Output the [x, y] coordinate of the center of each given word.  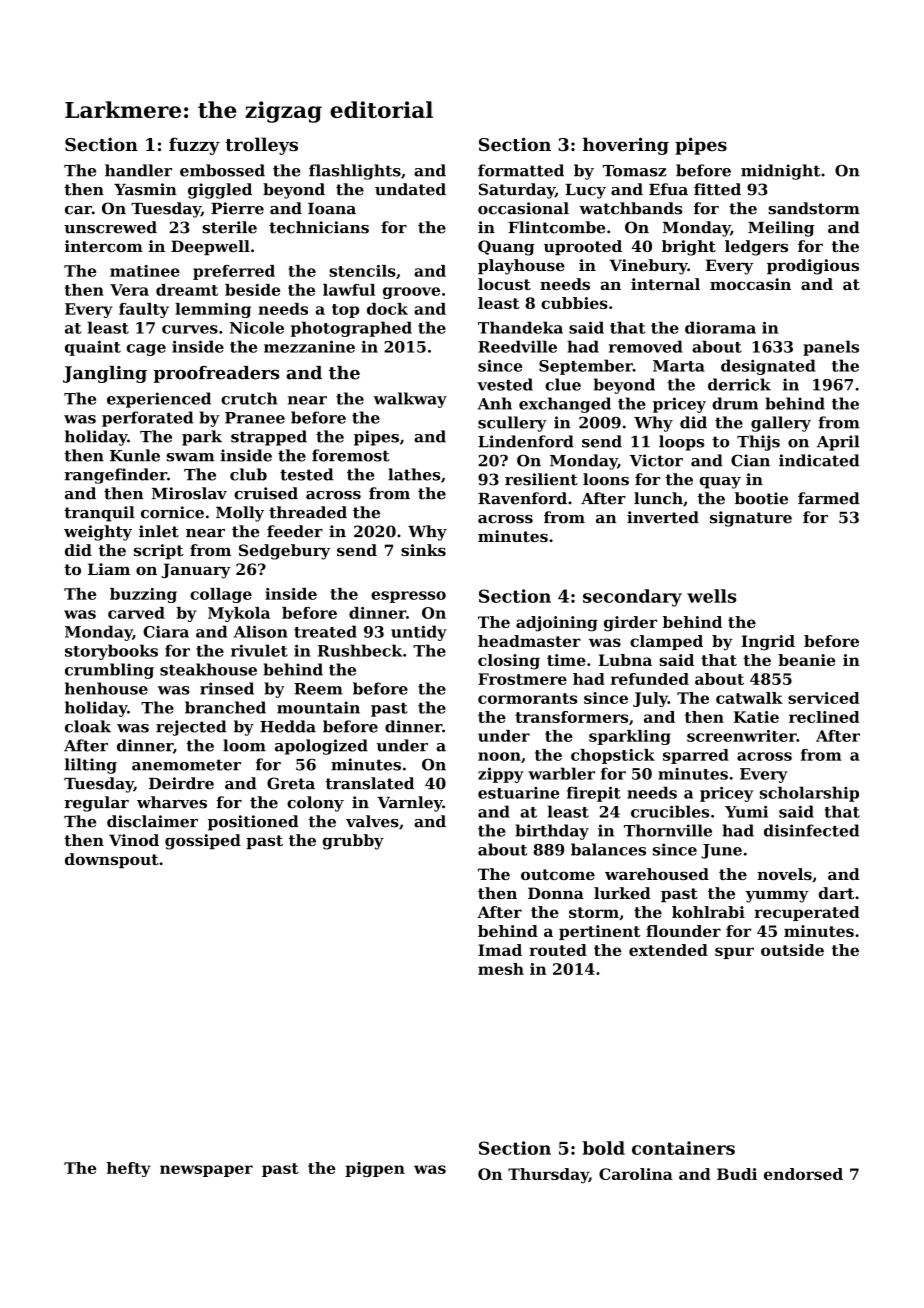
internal [665, 284]
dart [836, 893]
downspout [112, 860]
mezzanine [309, 346]
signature [751, 519]
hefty [129, 1169]
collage [221, 595]
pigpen [375, 1169]
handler [138, 170]
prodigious [813, 267]
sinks [423, 550]
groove [411, 293]
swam [190, 457]
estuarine [518, 793]
